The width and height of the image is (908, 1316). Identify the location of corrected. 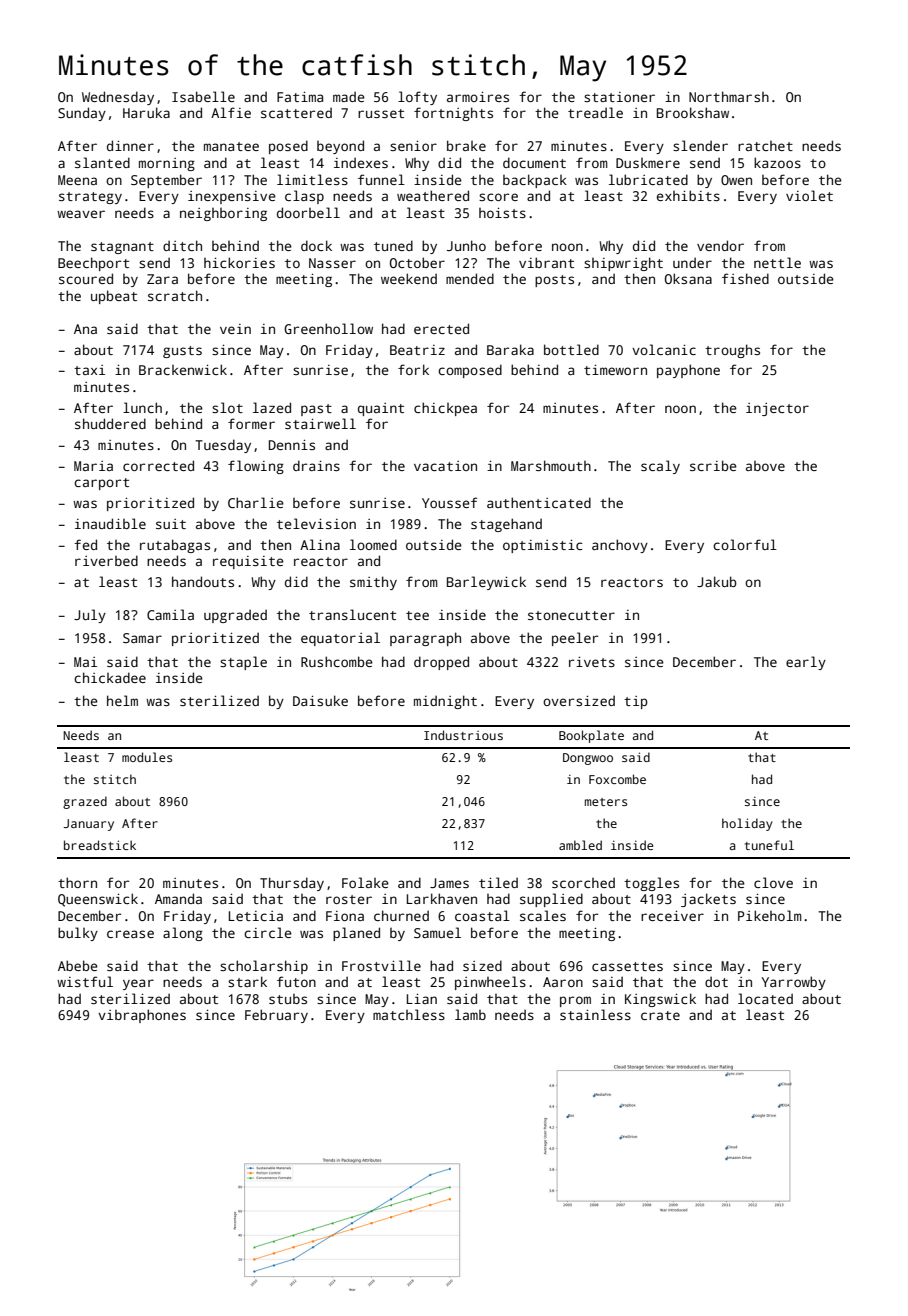
(158, 465).
